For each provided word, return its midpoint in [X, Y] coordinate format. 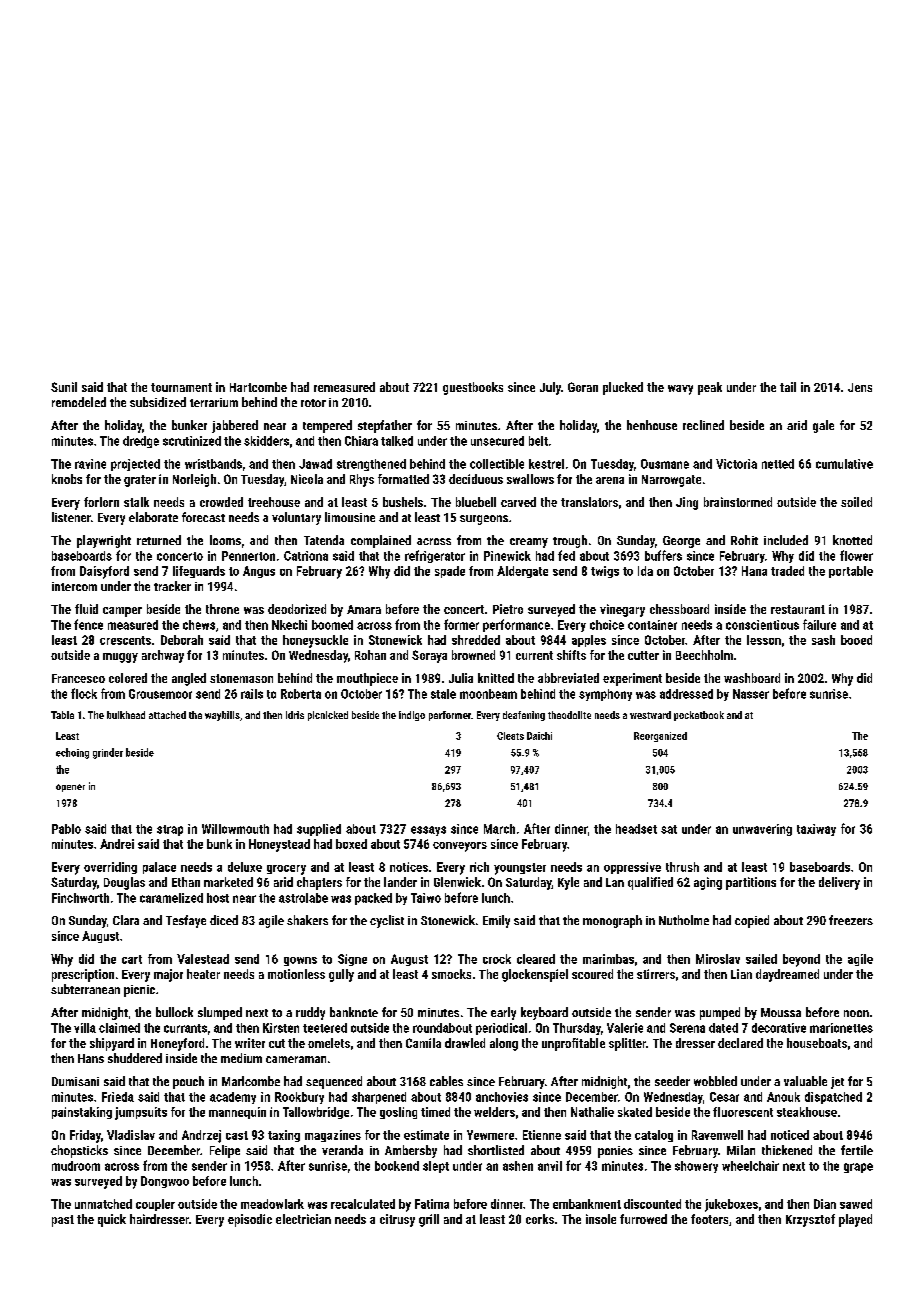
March [499, 829]
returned [159, 540]
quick [112, 1220]
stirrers [656, 974]
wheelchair [750, 1166]
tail [788, 387]
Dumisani [75, 1081]
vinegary [622, 610]
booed [856, 640]
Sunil [64, 387]
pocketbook [699, 716]
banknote [354, 1012]
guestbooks [473, 388]
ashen [518, 1166]
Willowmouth [235, 829]
